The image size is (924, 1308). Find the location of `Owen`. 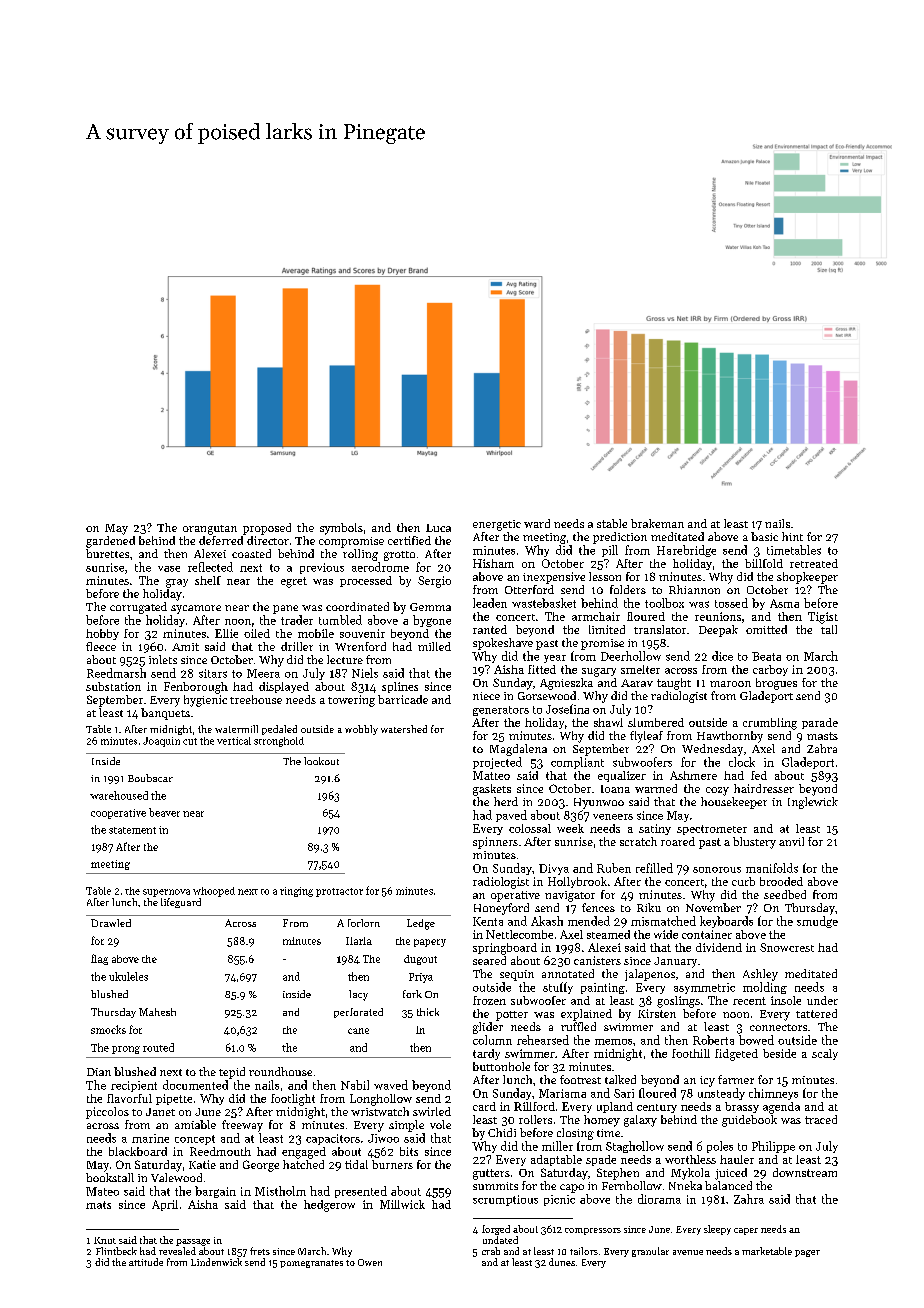

Owen is located at coordinates (370, 1262).
